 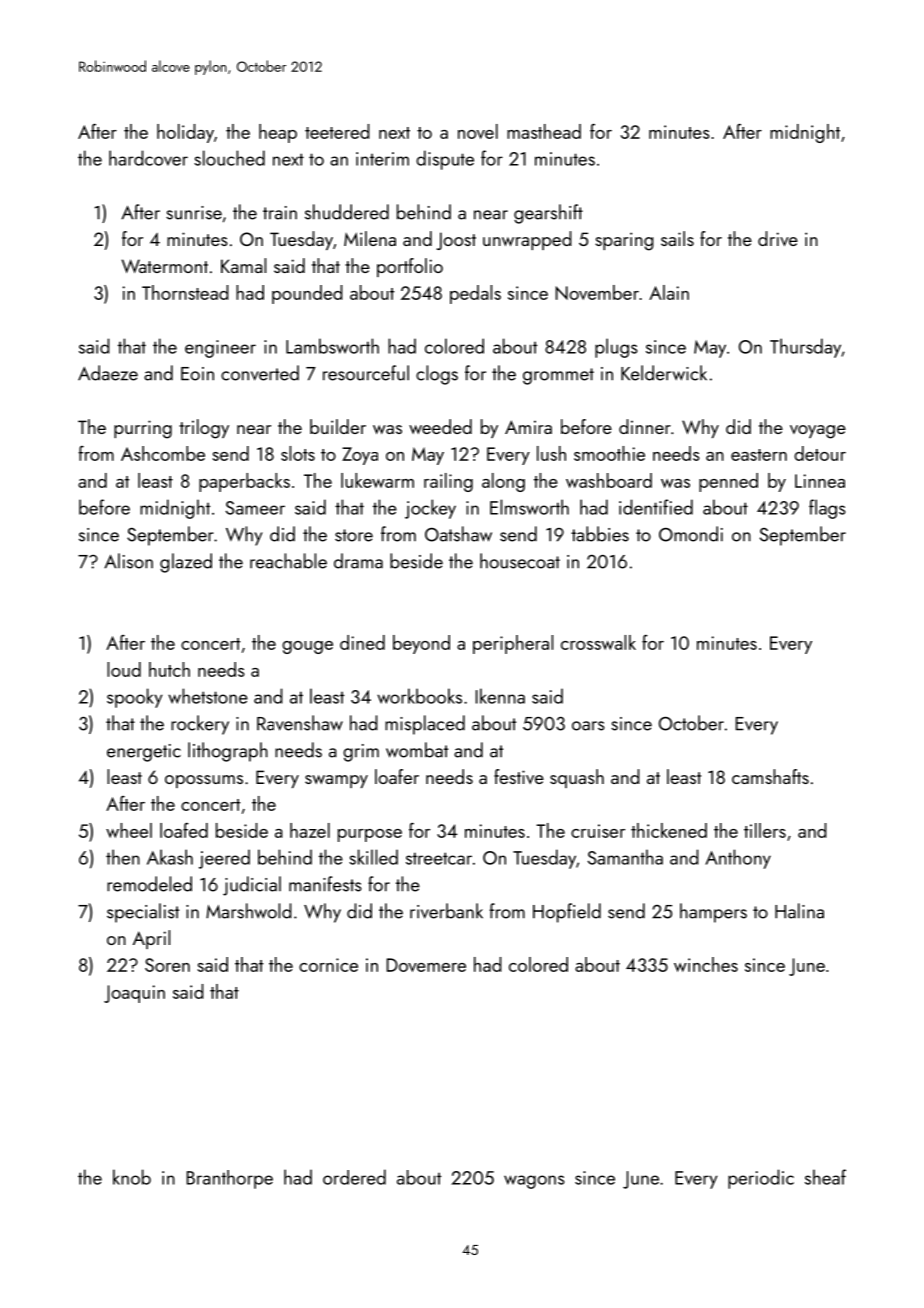 What do you see at coordinates (778, 238) in the screenshot?
I see `drive` at bounding box center [778, 238].
